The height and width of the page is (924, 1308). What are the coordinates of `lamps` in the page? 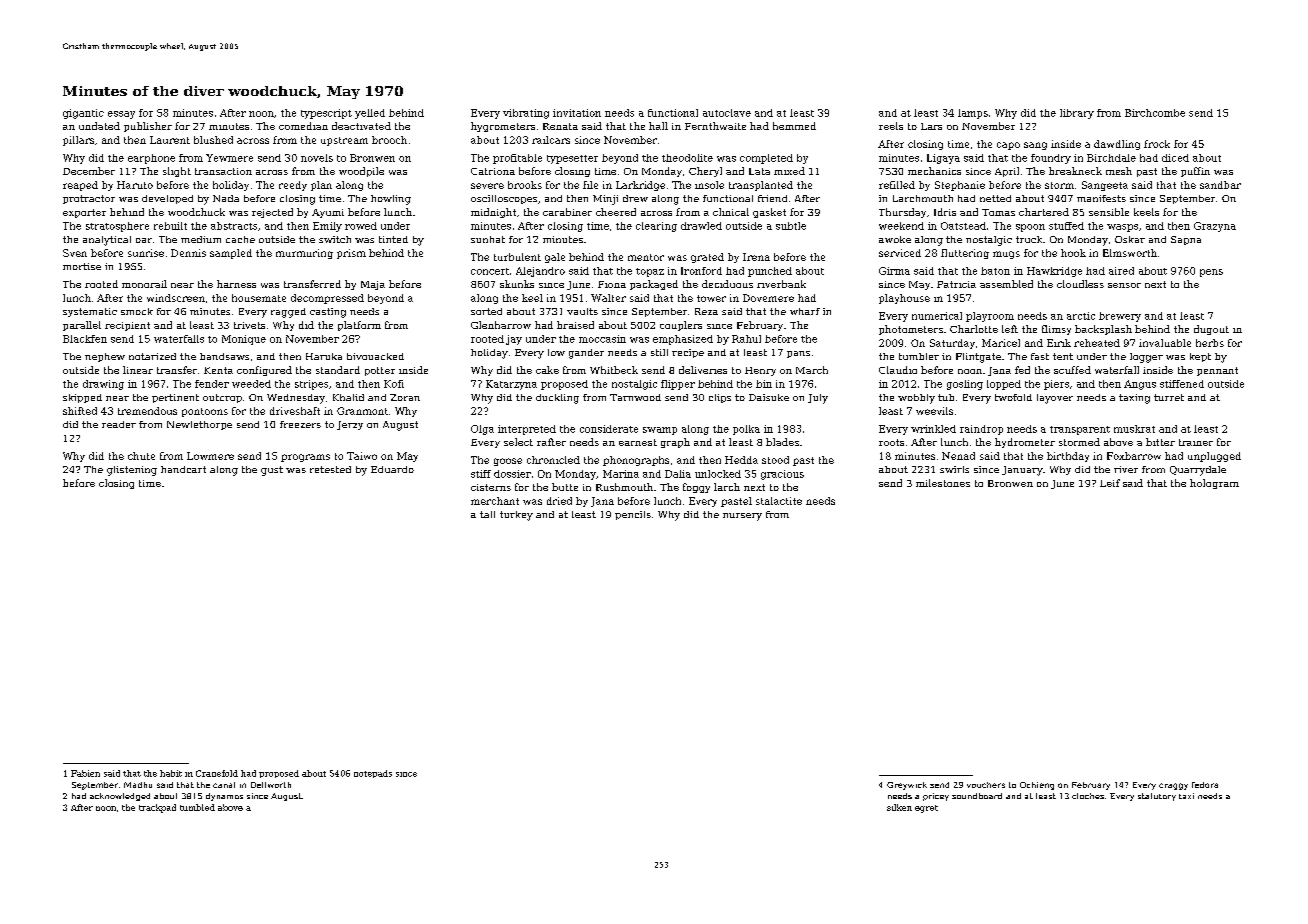 It's located at (973, 114).
